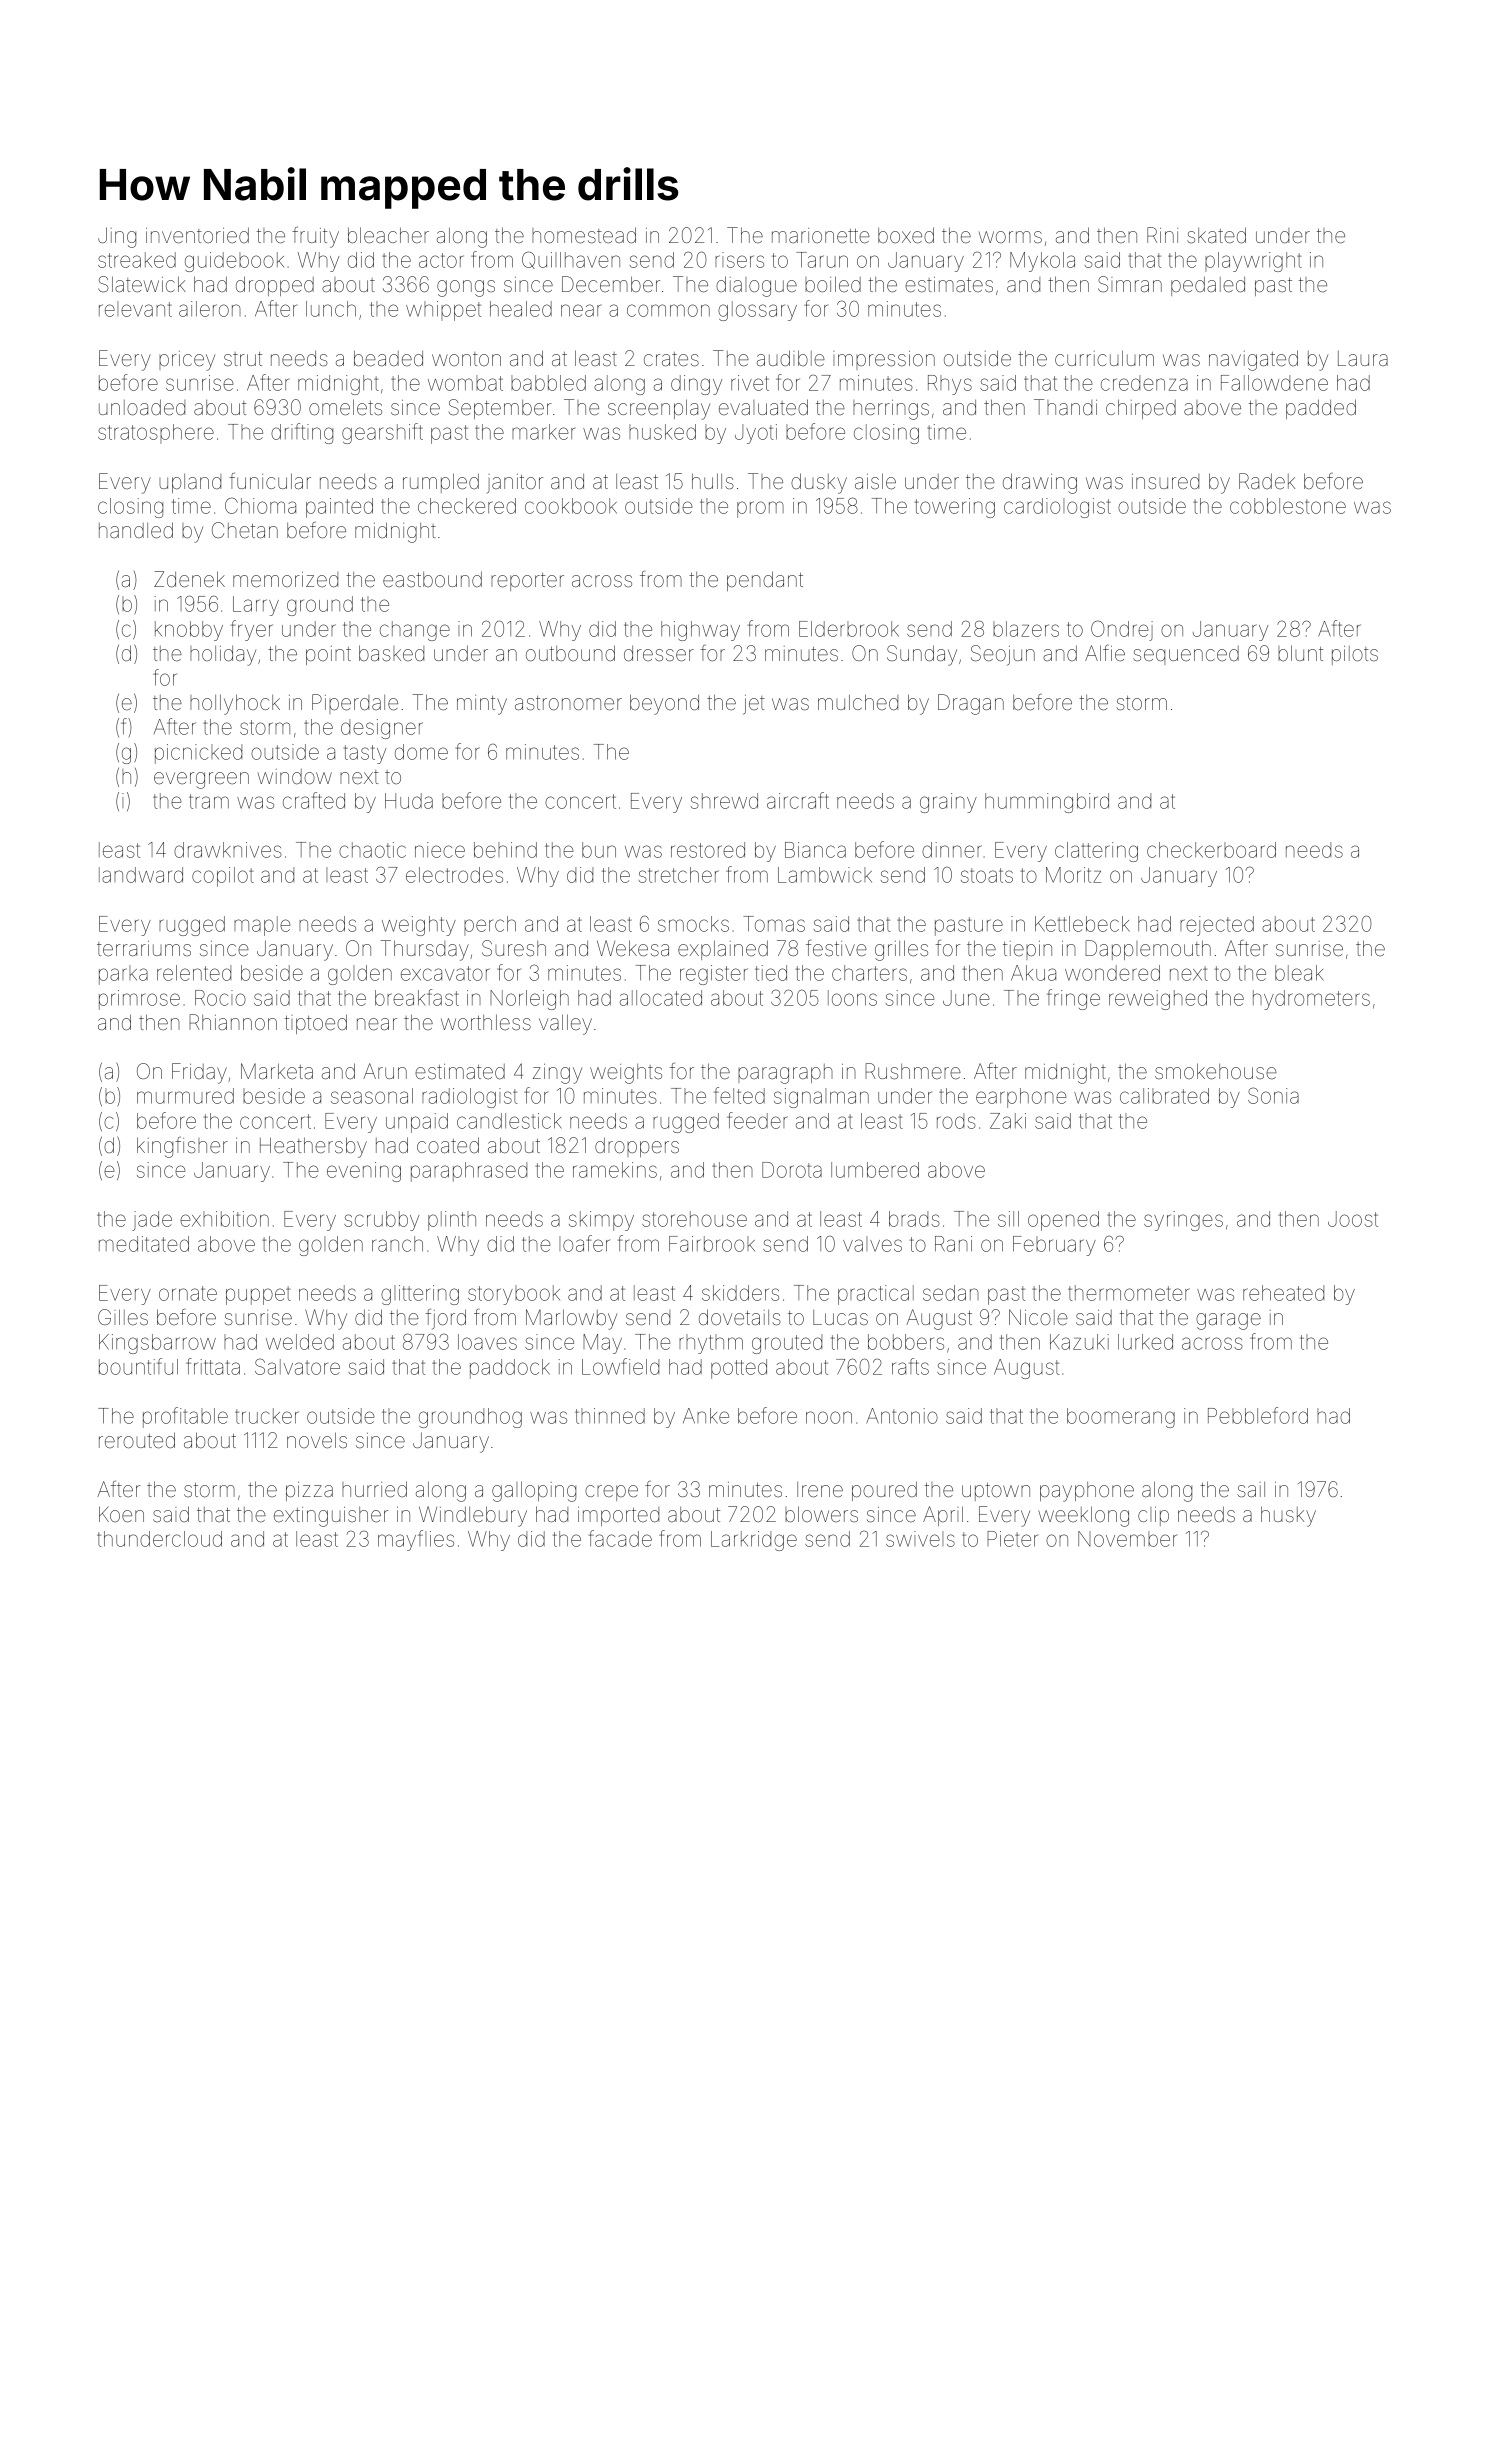 The image size is (1496, 2464). I want to click on parka, so click(123, 975).
